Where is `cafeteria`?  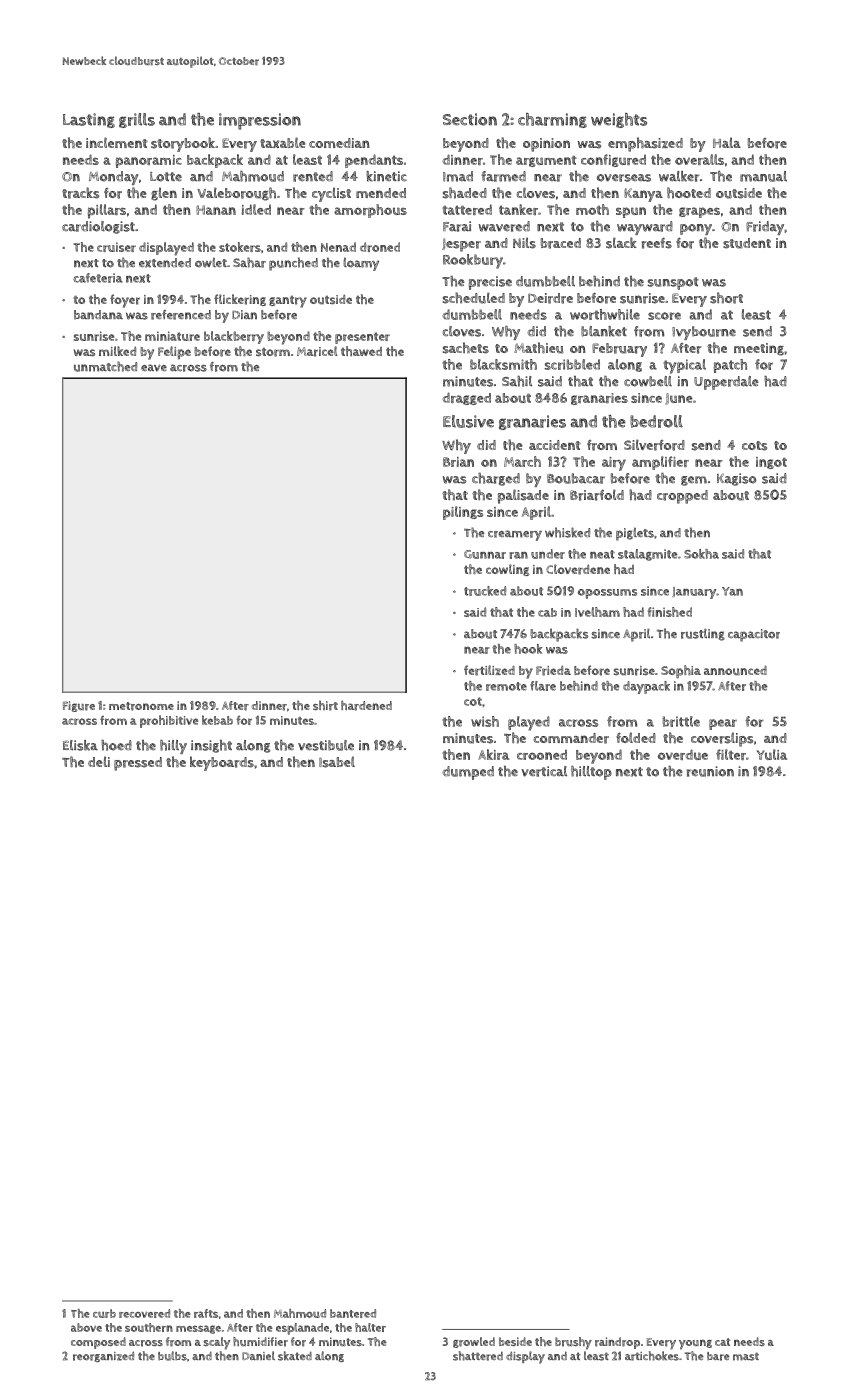 cafeteria is located at coordinates (98, 278).
